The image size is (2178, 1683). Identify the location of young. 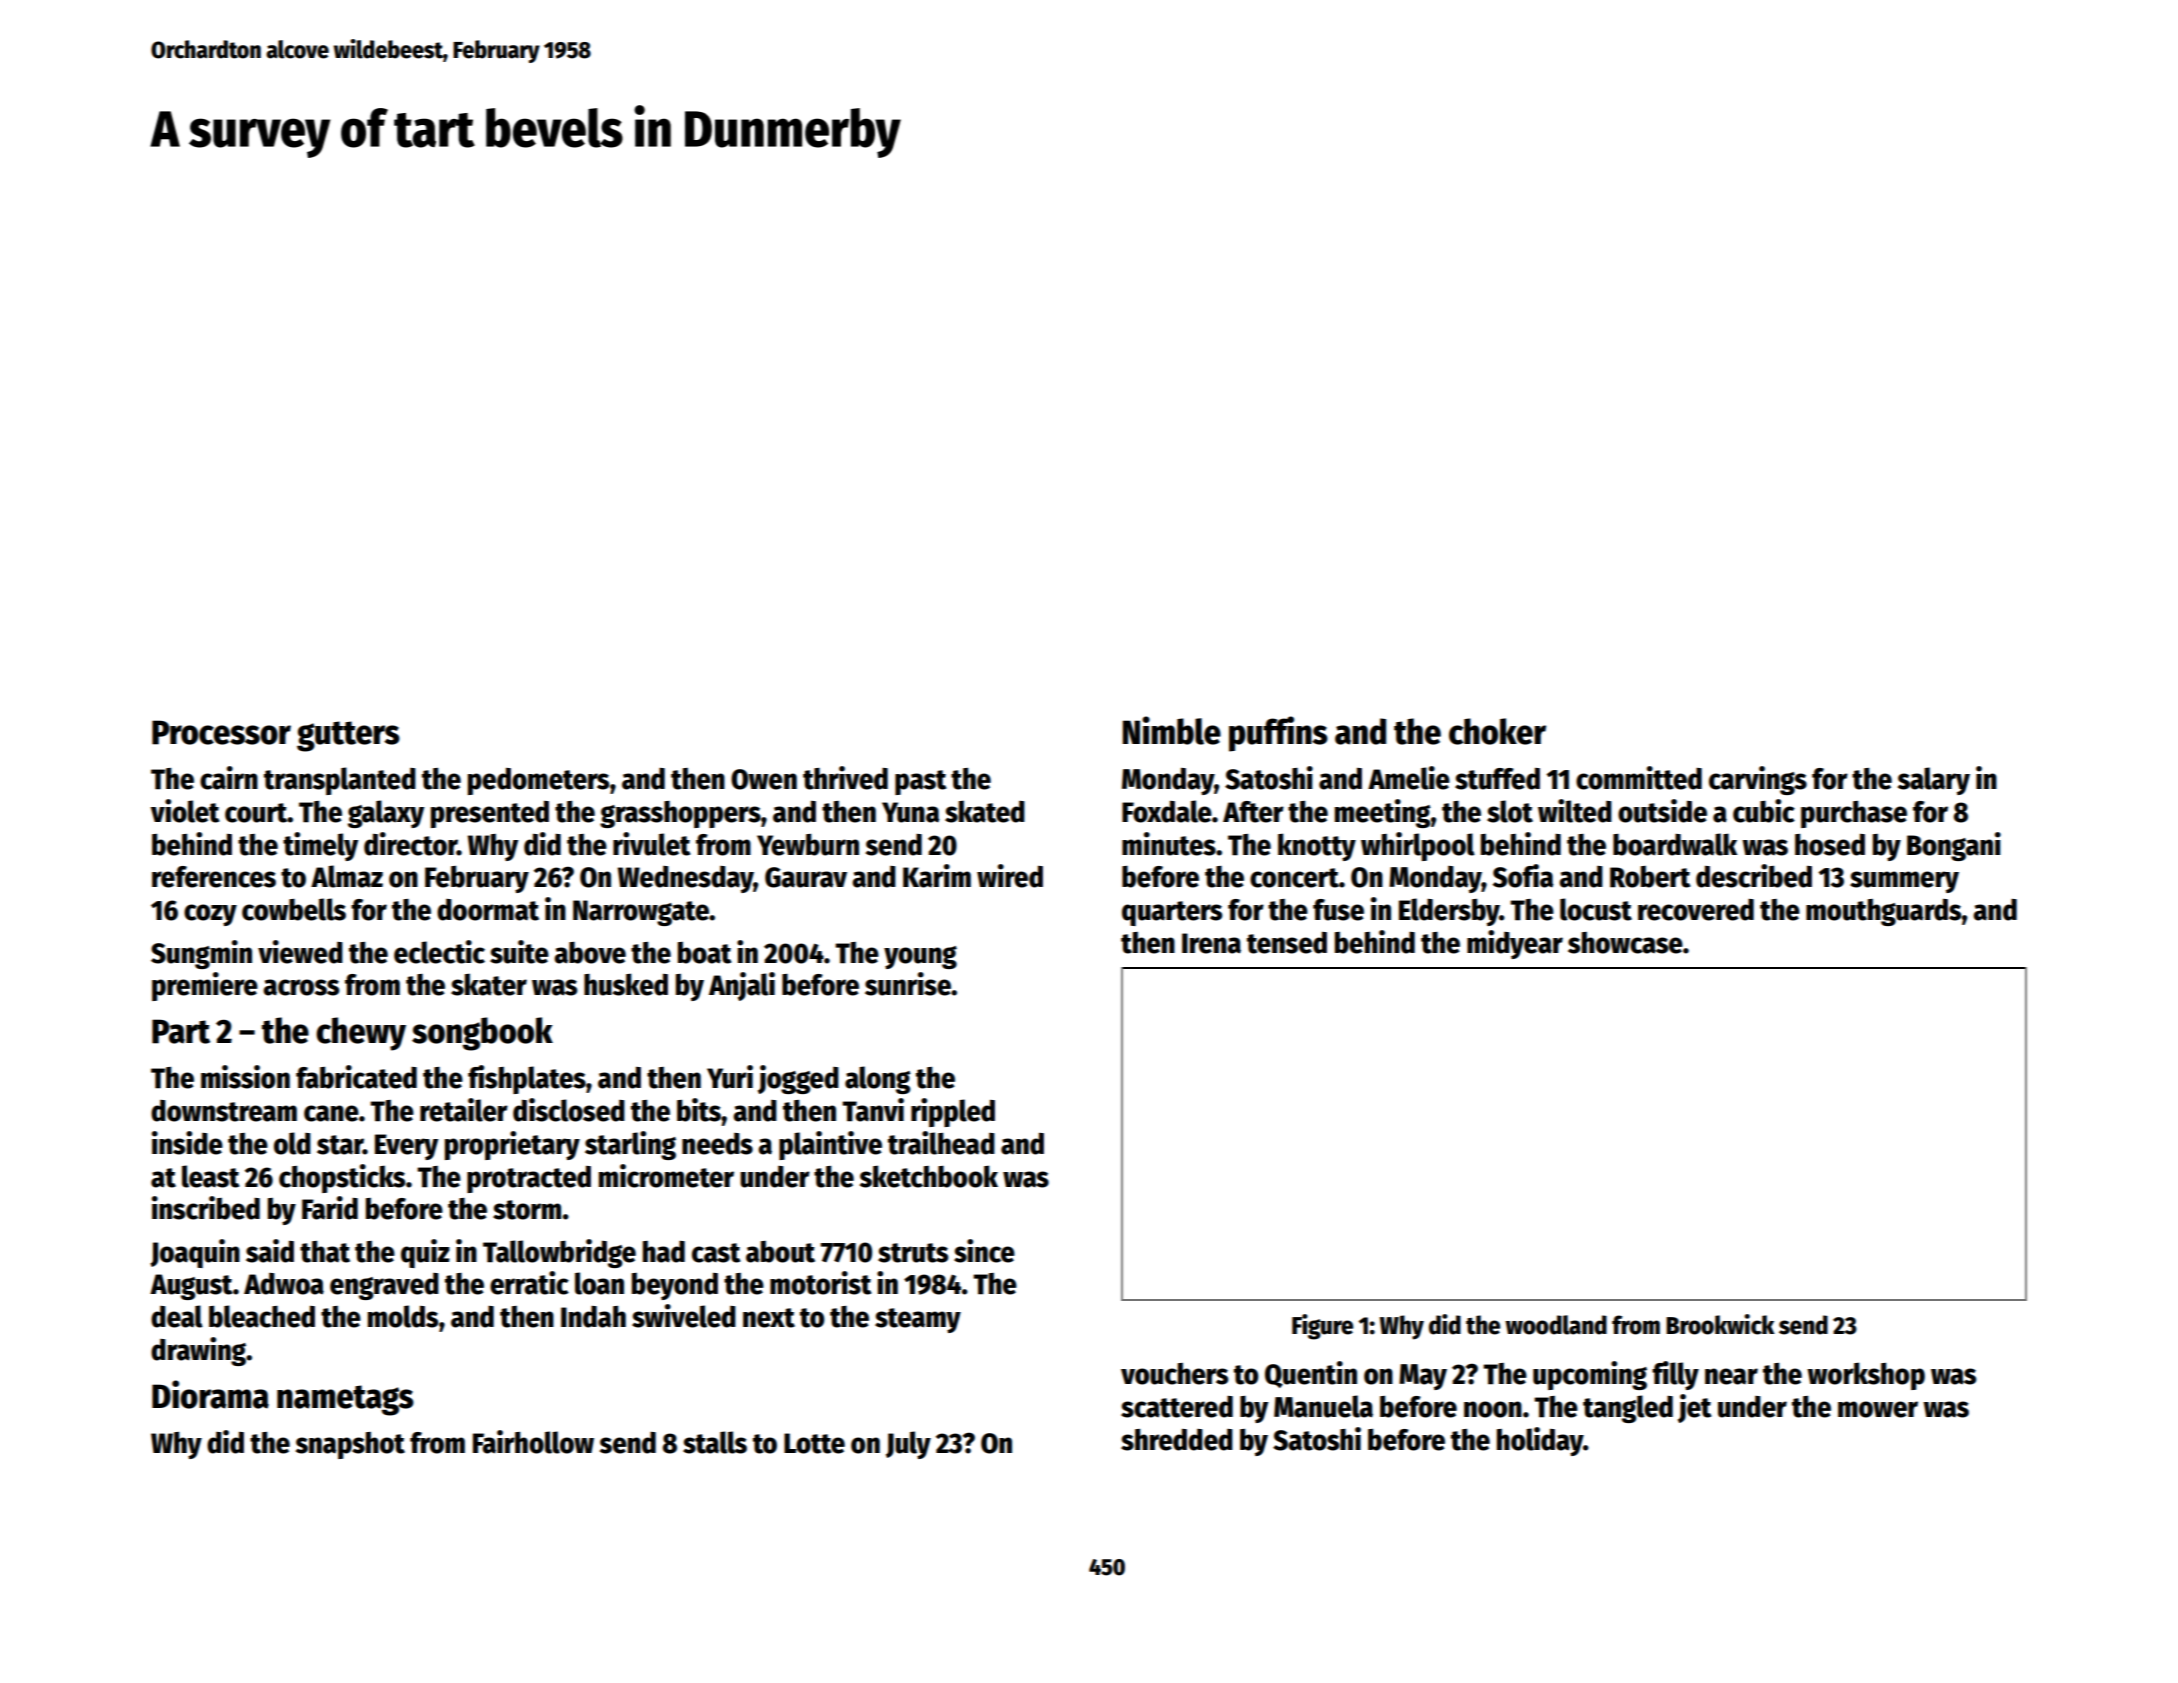
(920, 957).
